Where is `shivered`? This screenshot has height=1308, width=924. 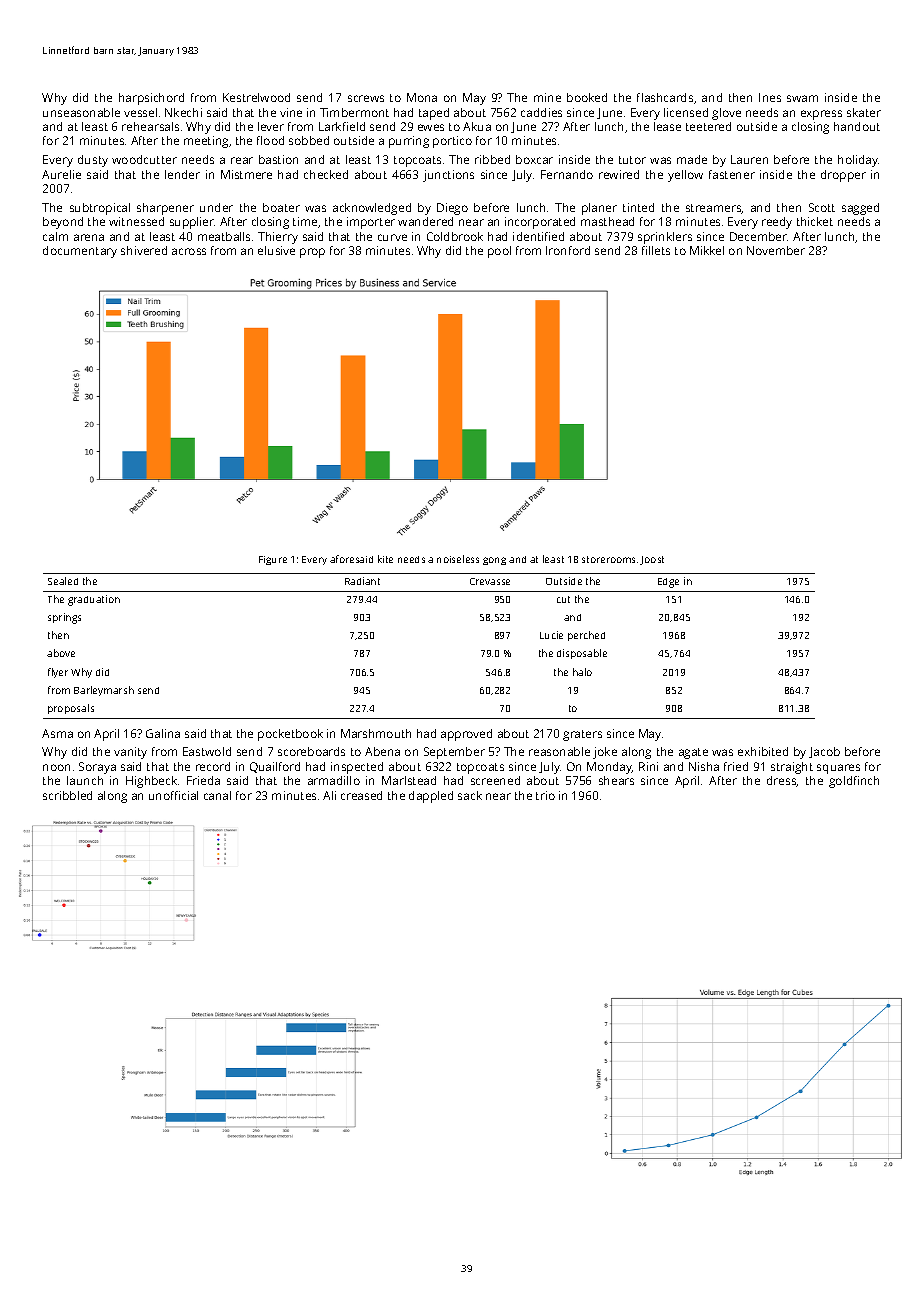 shivered is located at coordinates (144, 250).
